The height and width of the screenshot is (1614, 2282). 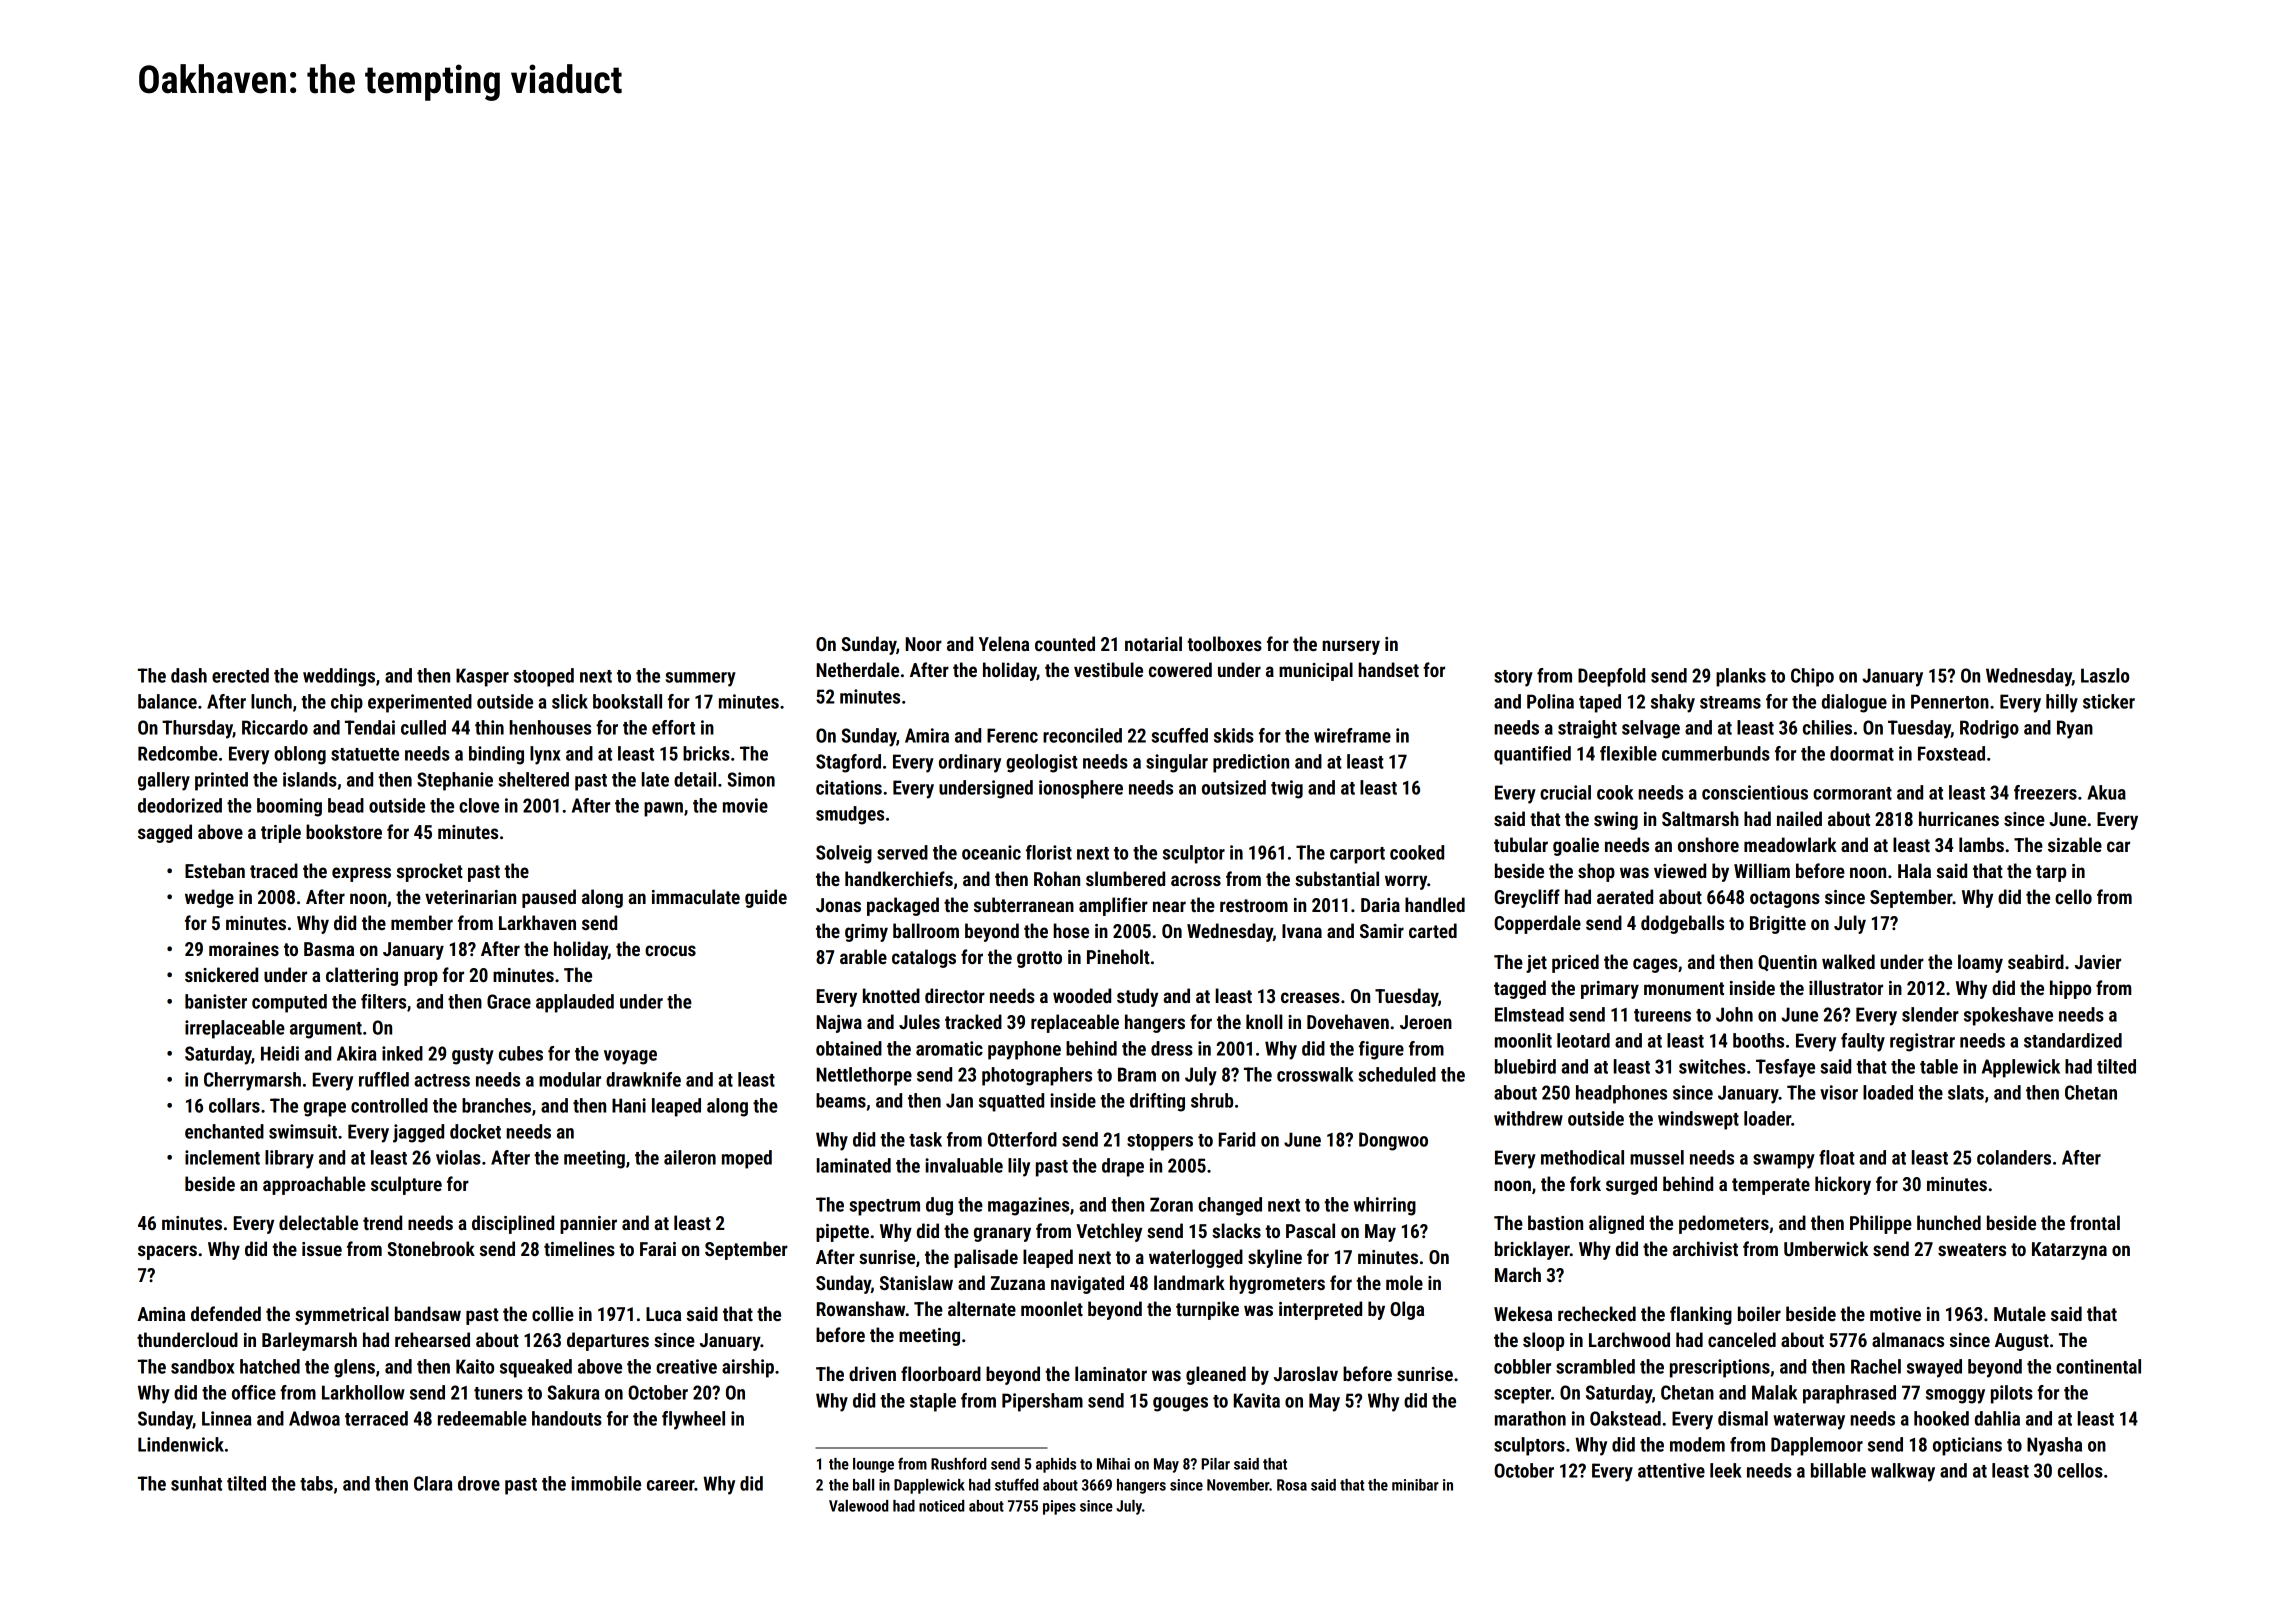 What do you see at coordinates (244, 949) in the screenshot?
I see `moraines` at bounding box center [244, 949].
